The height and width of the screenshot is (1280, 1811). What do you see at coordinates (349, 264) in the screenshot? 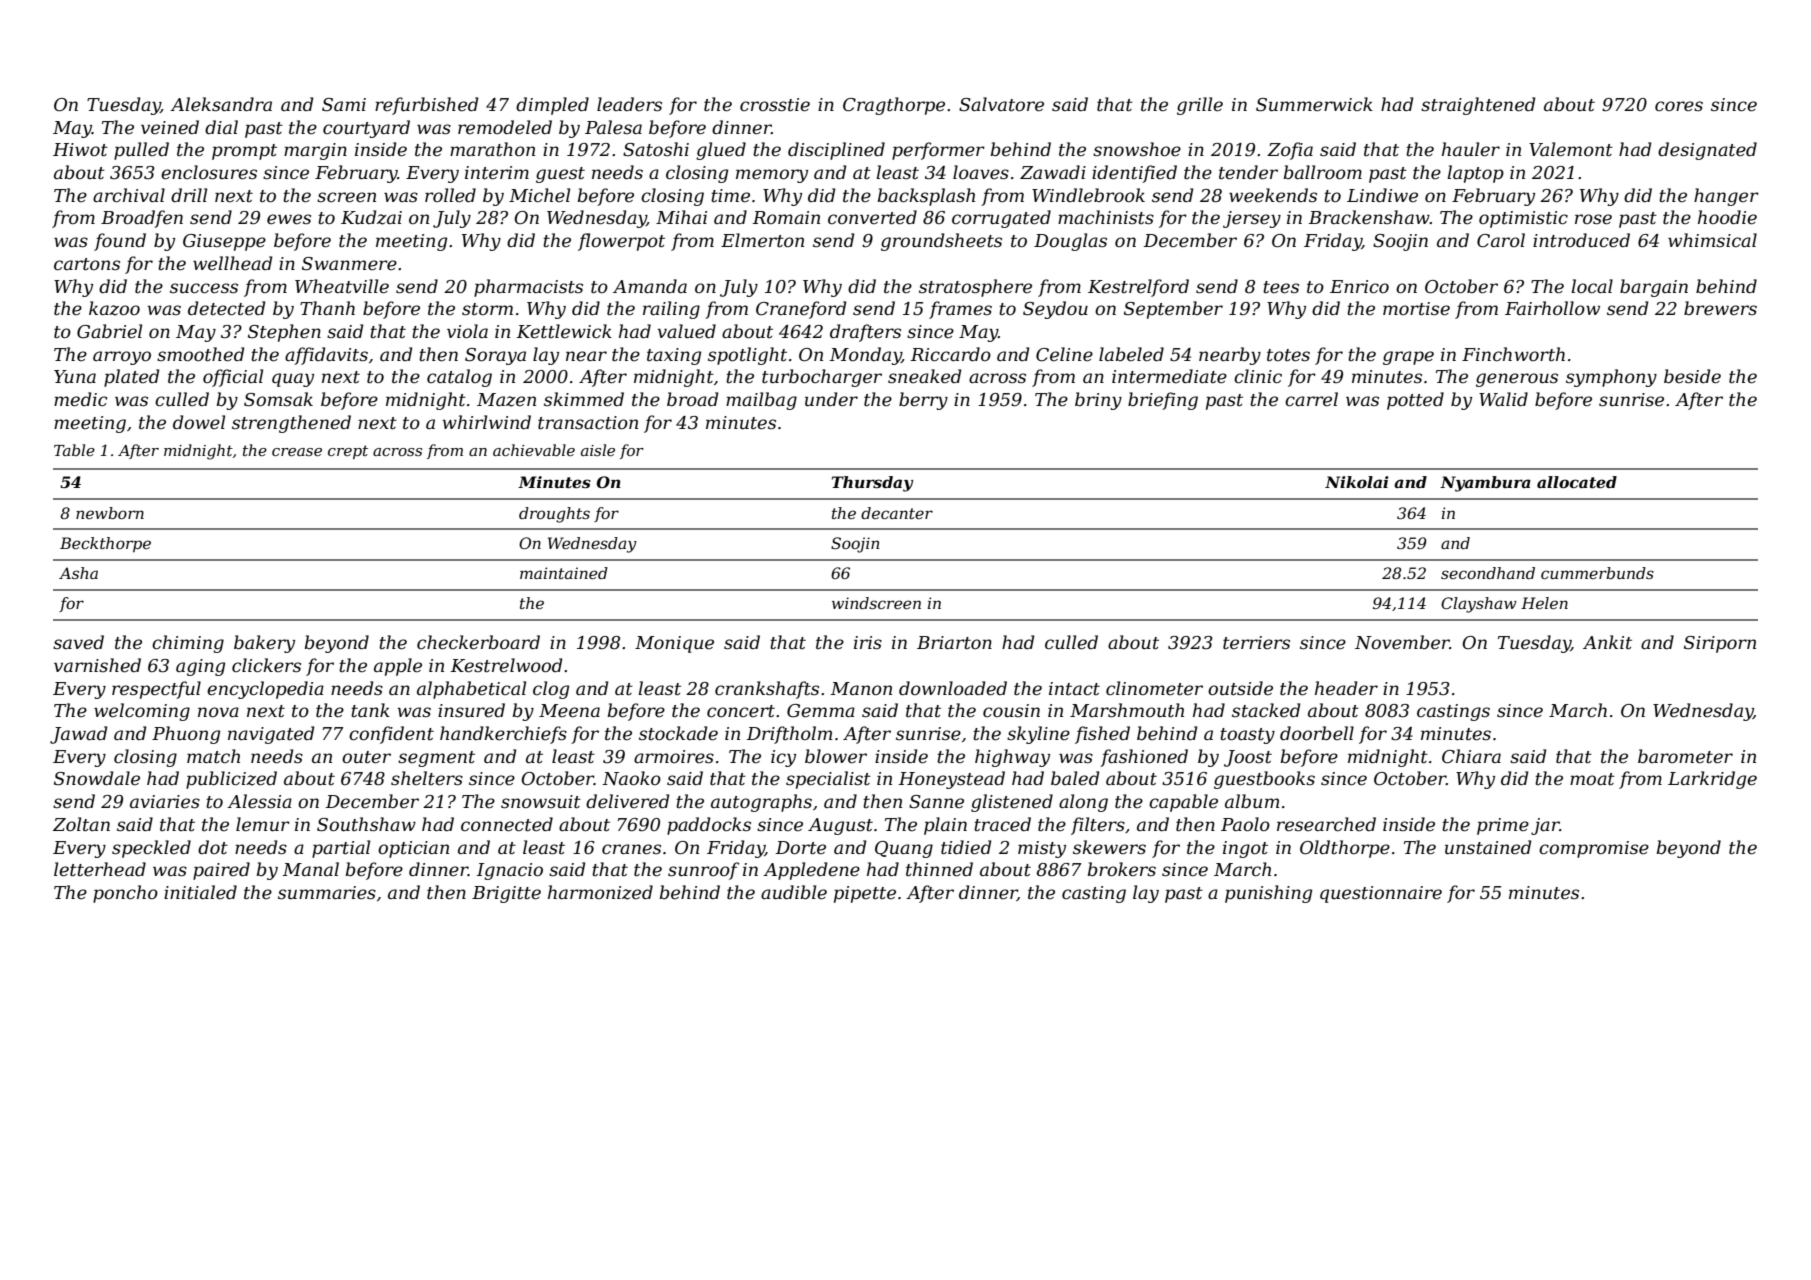
I see `Swanmere` at bounding box center [349, 264].
